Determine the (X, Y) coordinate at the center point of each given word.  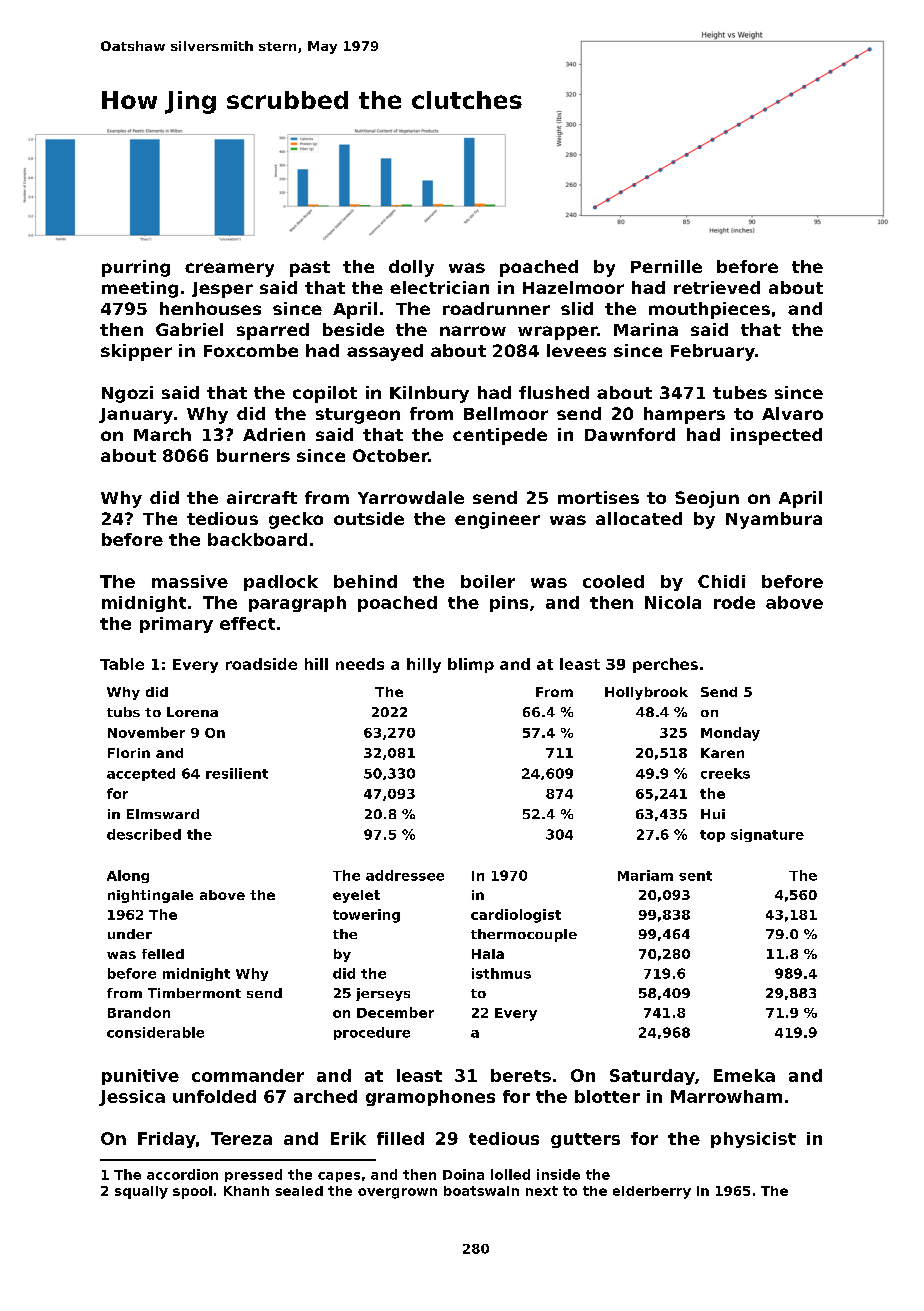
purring (136, 268)
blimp (471, 665)
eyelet (356, 896)
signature (767, 835)
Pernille (666, 266)
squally (141, 1192)
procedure (372, 1033)
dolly (411, 268)
